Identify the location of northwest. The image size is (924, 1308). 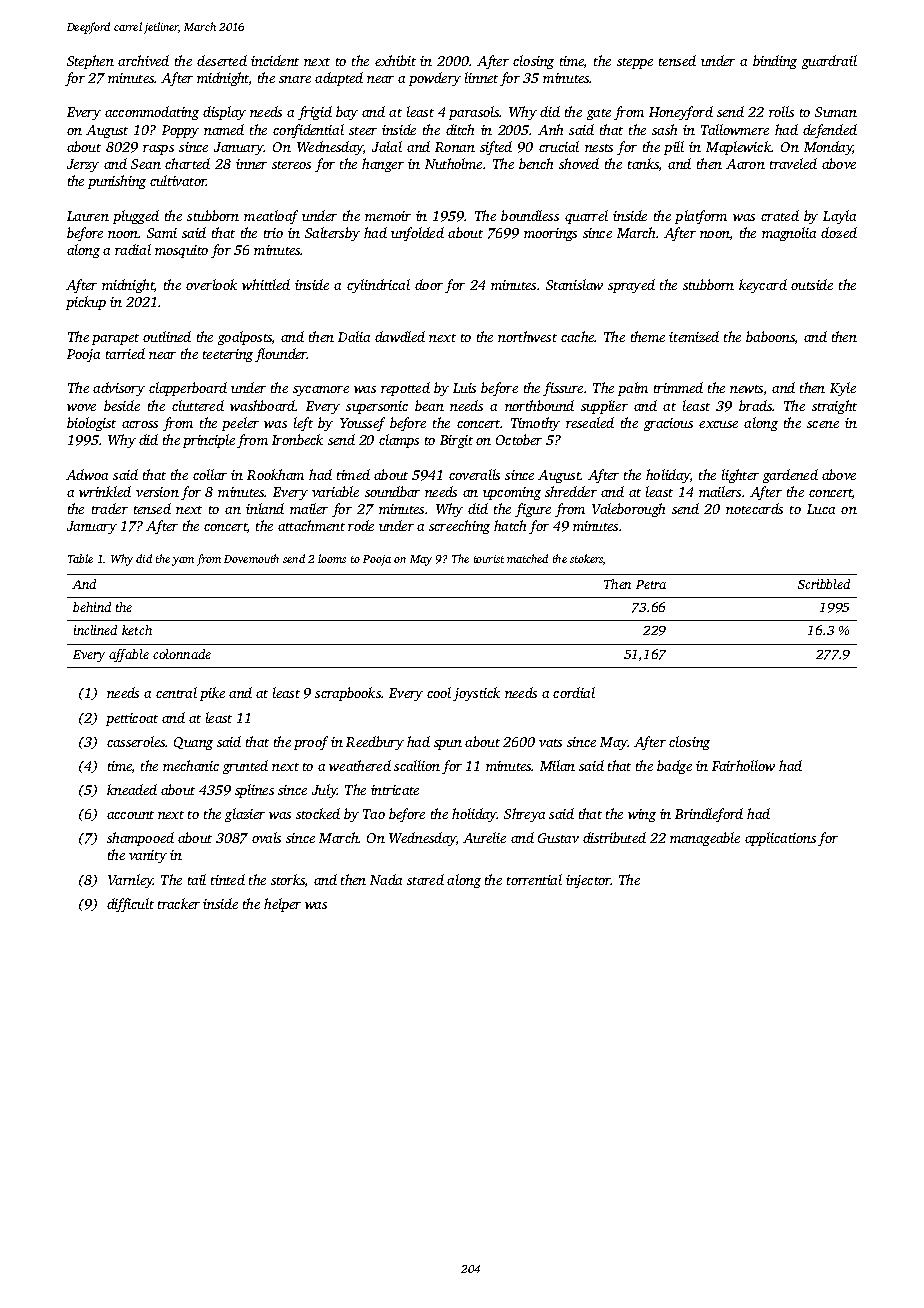
(527, 336).
